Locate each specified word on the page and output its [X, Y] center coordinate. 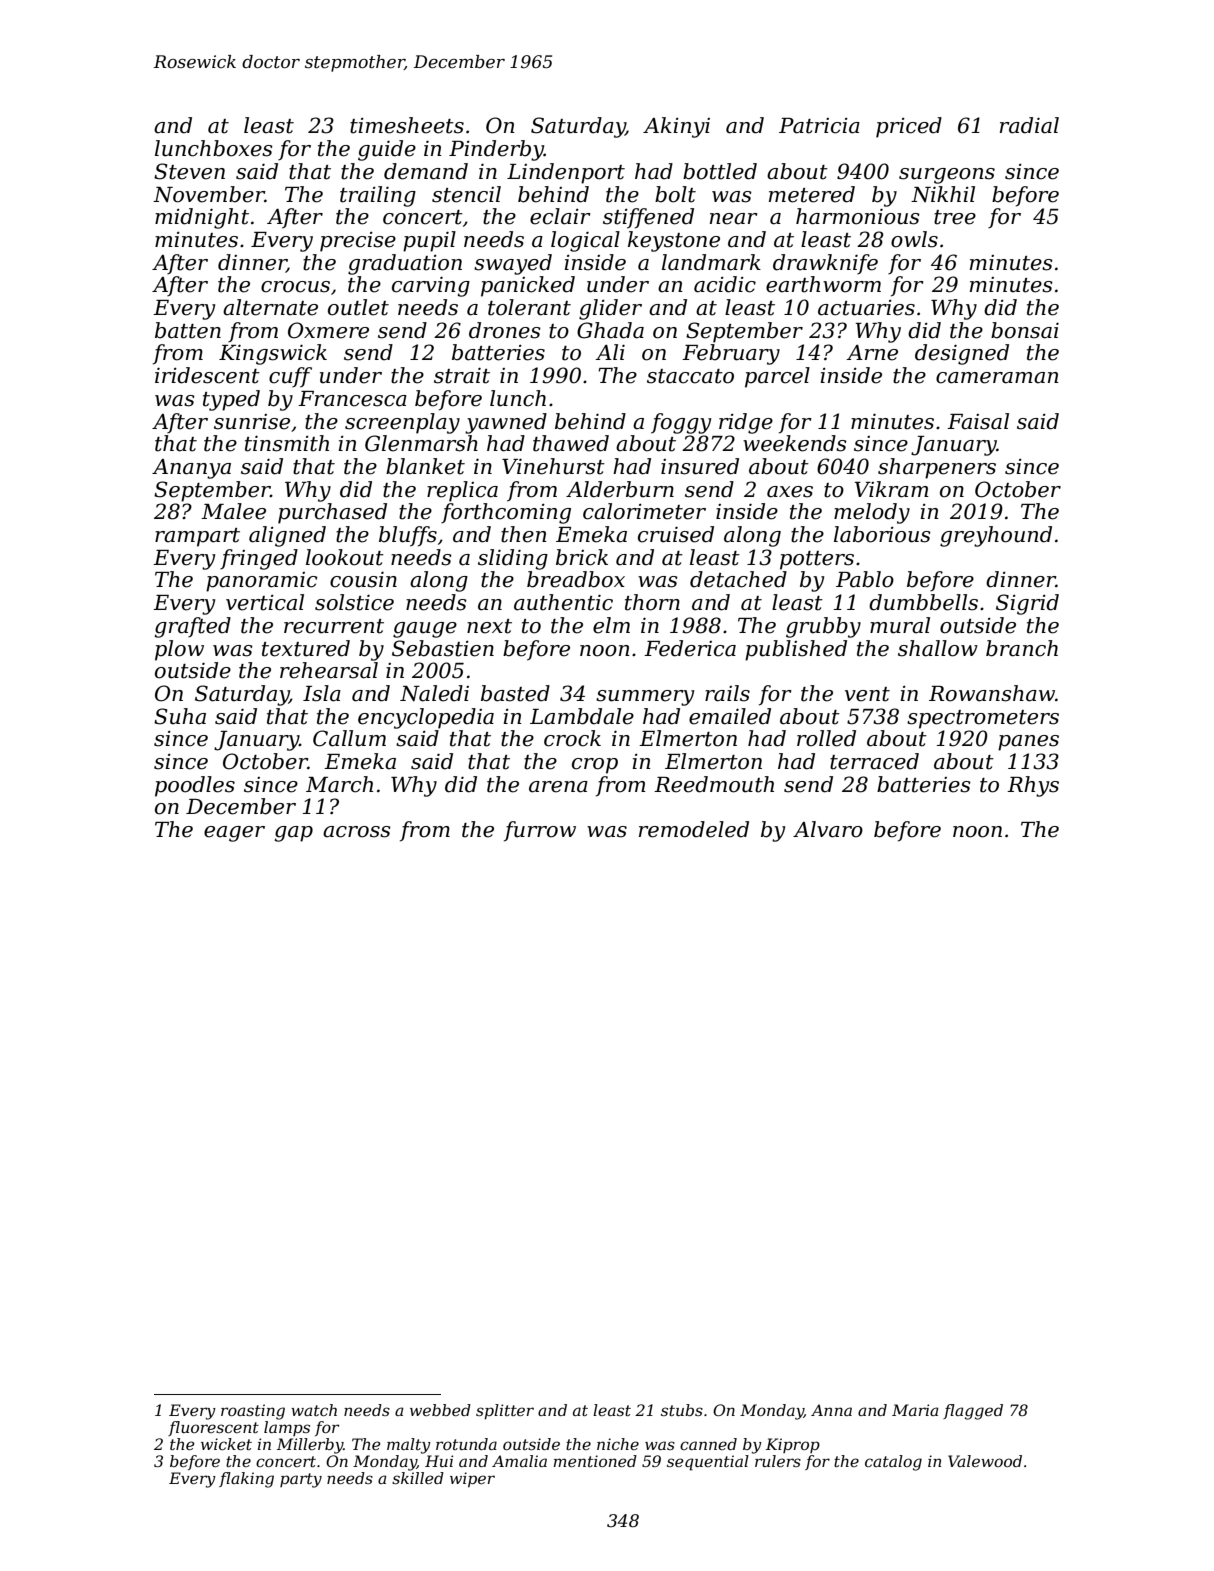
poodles [195, 786]
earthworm [823, 284]
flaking [246, 1480]
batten [188, 330]
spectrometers [983, 719]
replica [462, 491]
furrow [540, 831]
